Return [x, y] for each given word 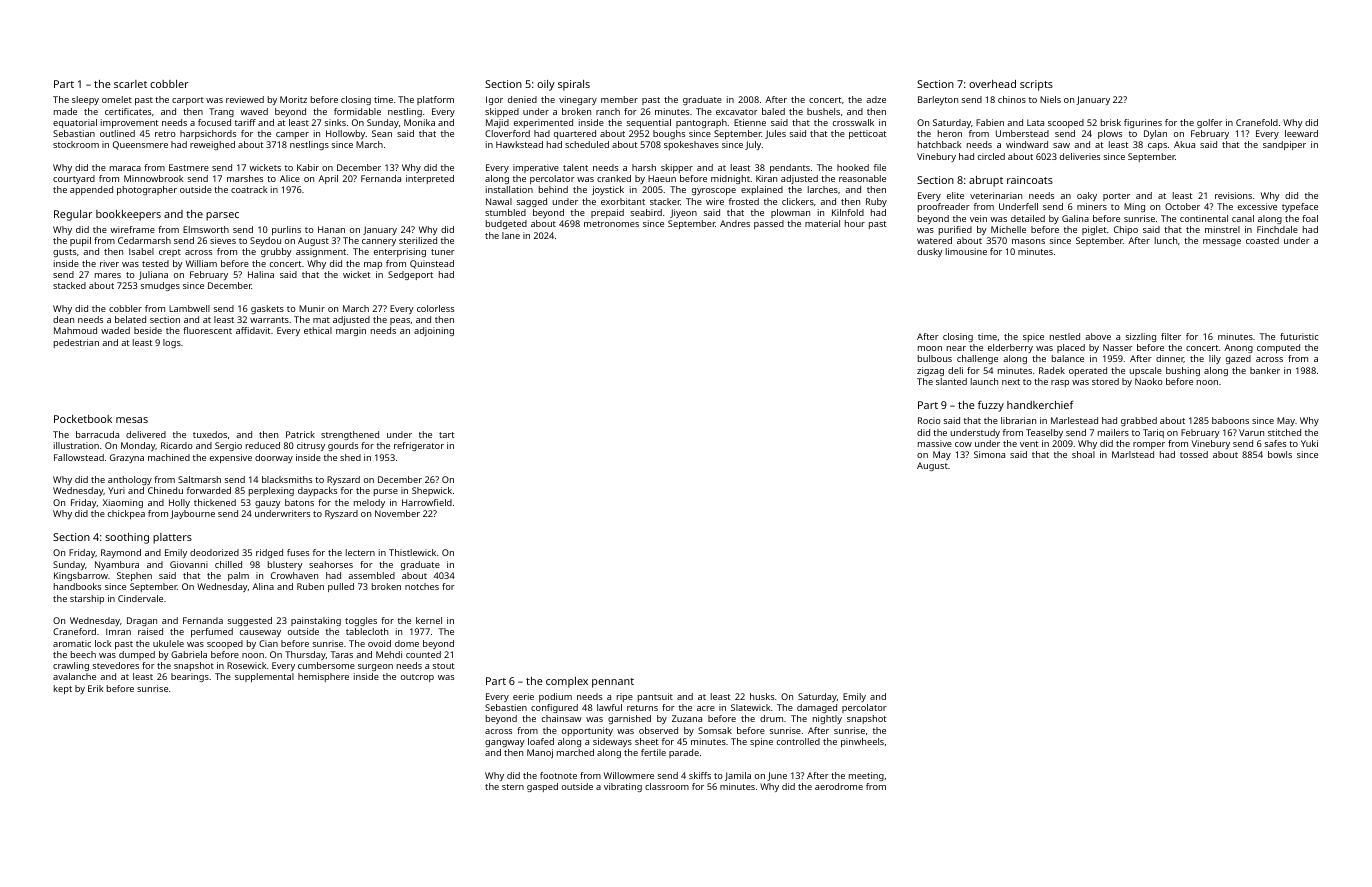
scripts [1036, 85]
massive [935, 443]
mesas [132, 420]
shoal [1083, 454]
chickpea [126, 514]
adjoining [434, 331]
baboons [1230, 420]
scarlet [130, 84]
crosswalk [853, 122]
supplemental [264, 677]
